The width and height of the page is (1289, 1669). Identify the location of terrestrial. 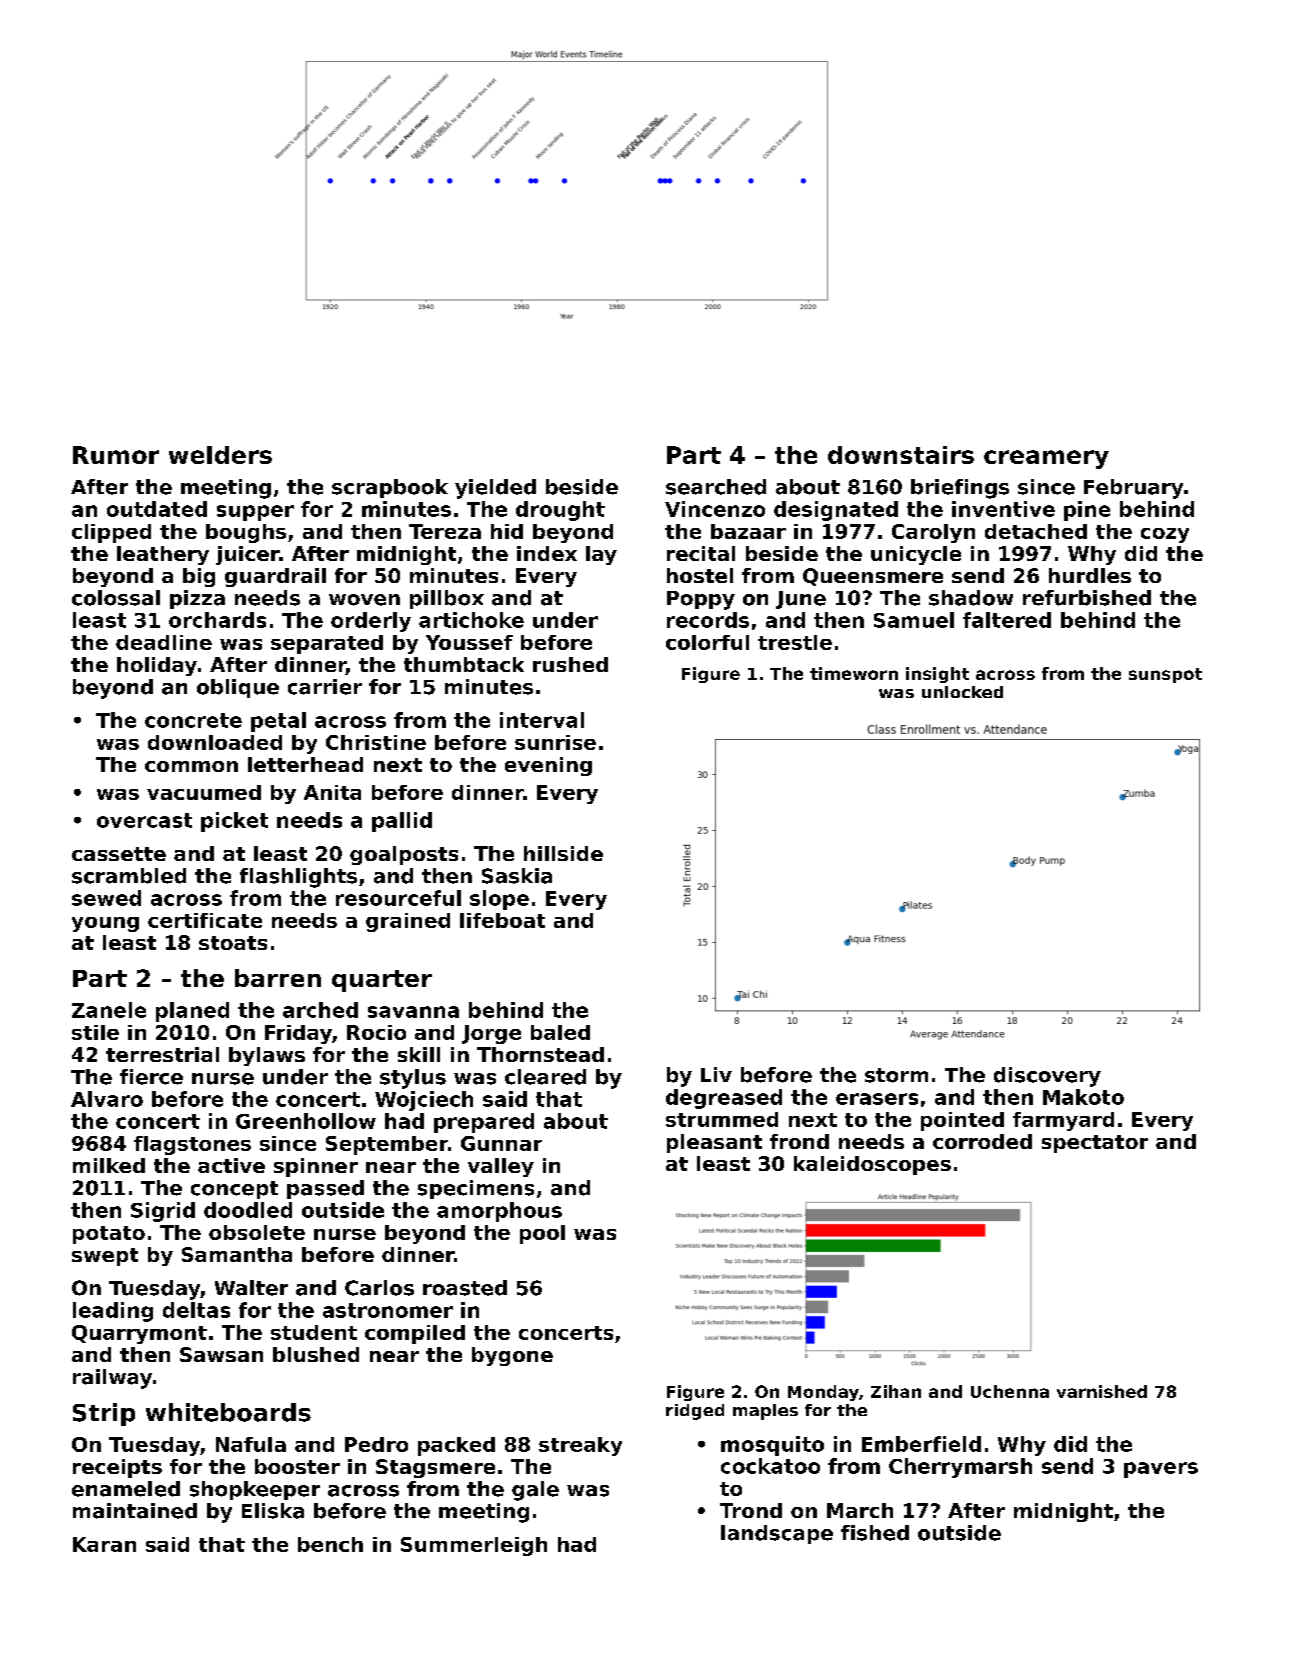
(162, 1054).
